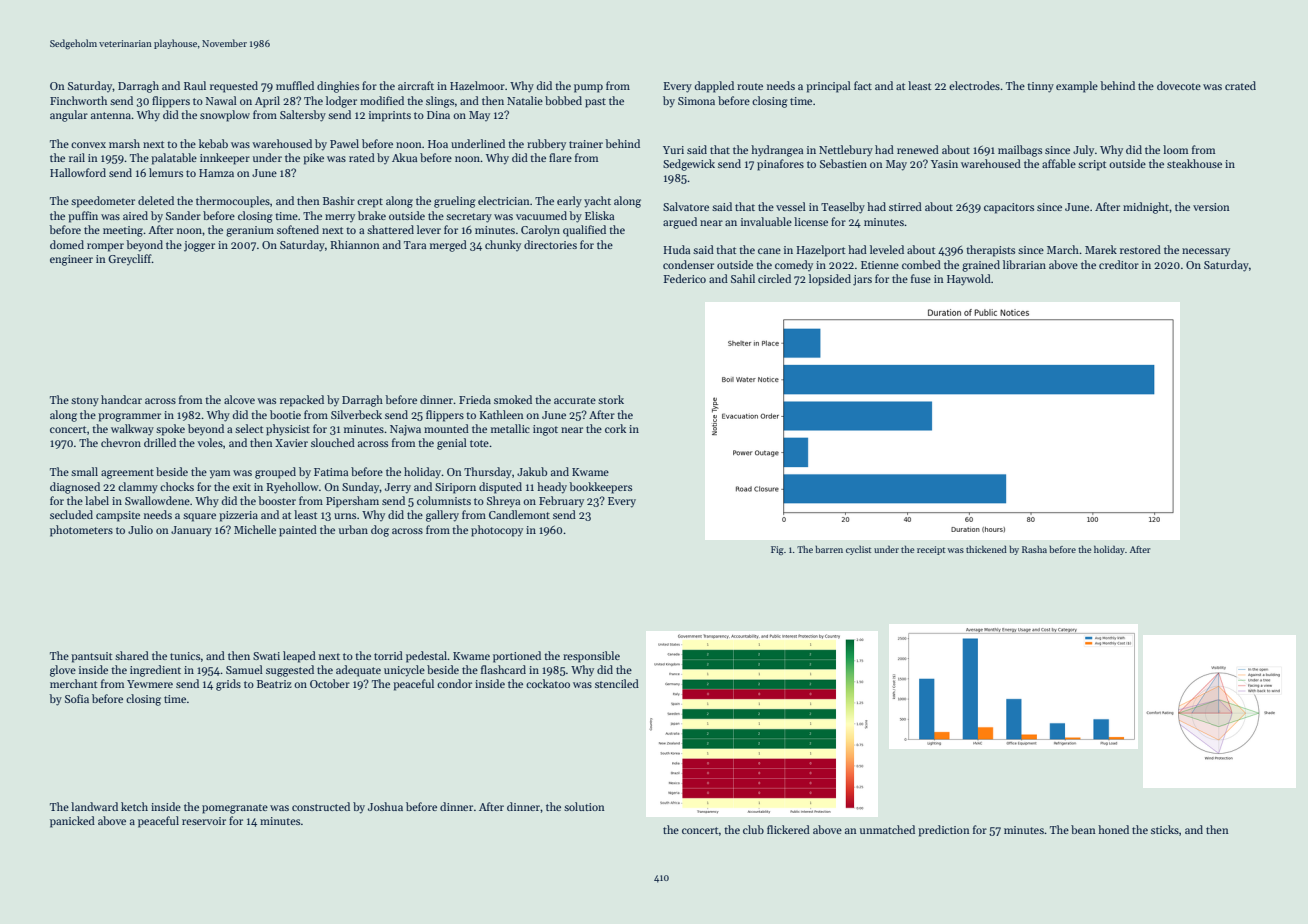 The height and width of the screenshot is (924, 1308). Describe the element at coordinates (63, 671) in the screenshot. I see `glove` at that location.
